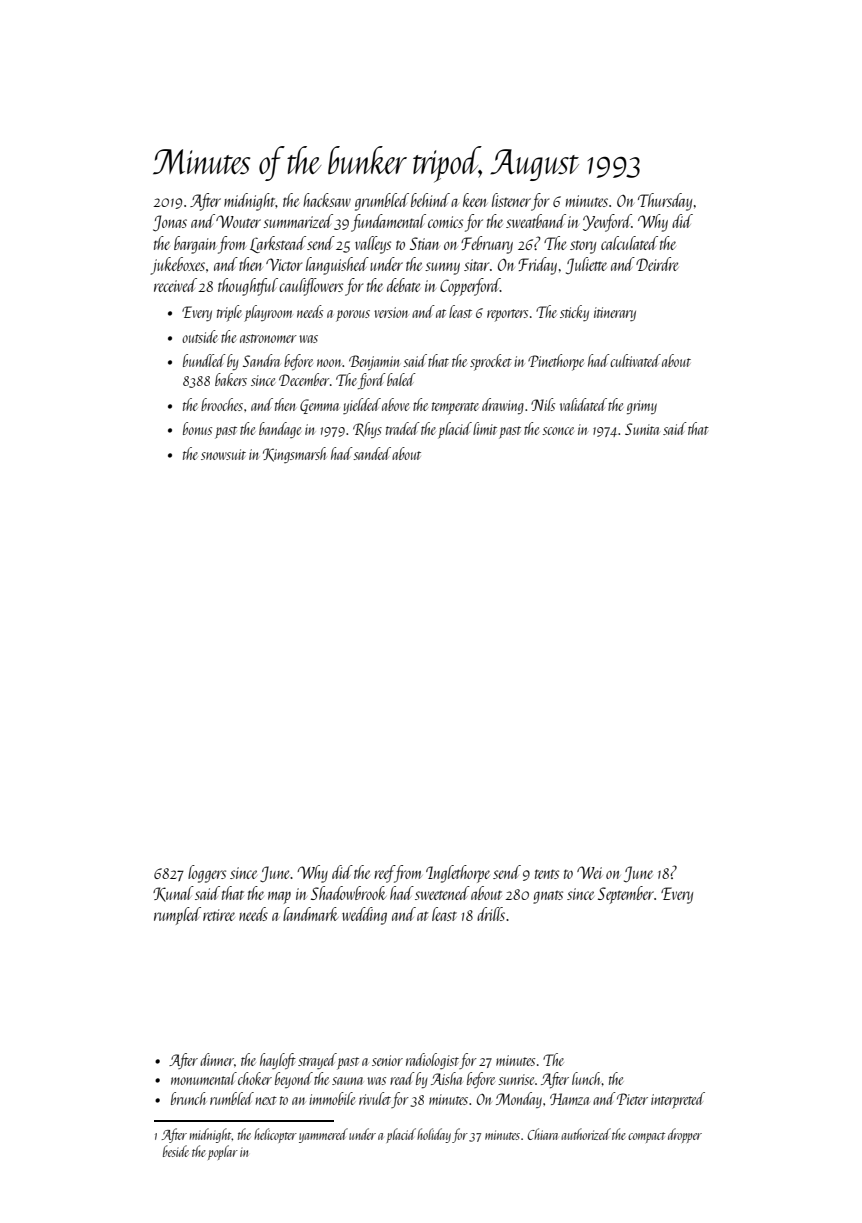  What do you see at coordinates (278, 1061) in the page?
I see `hayloft` at bounding box center [278, 1061].
